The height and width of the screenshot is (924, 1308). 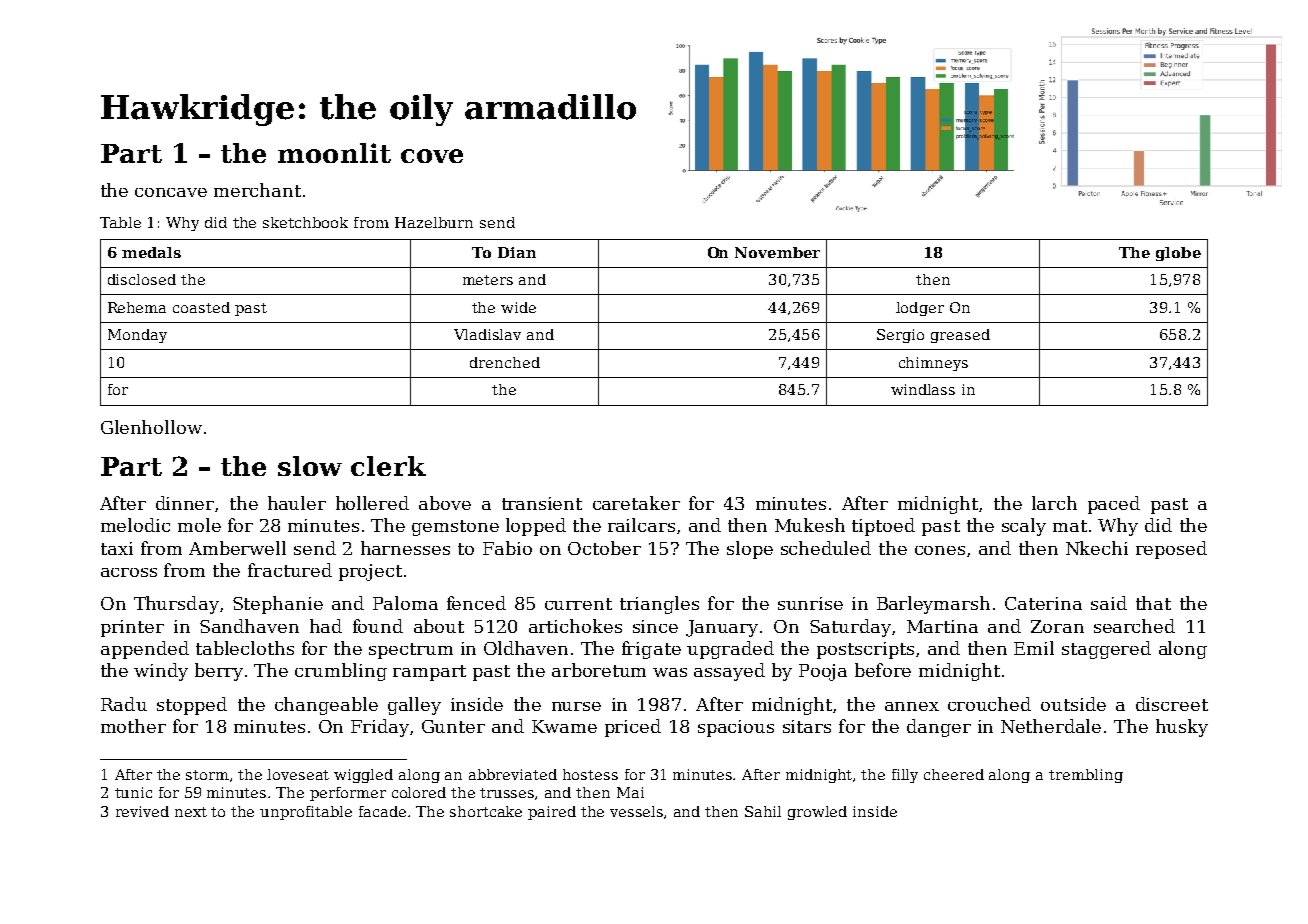 I want to click on moonlit, so click(x=334, y=153).
